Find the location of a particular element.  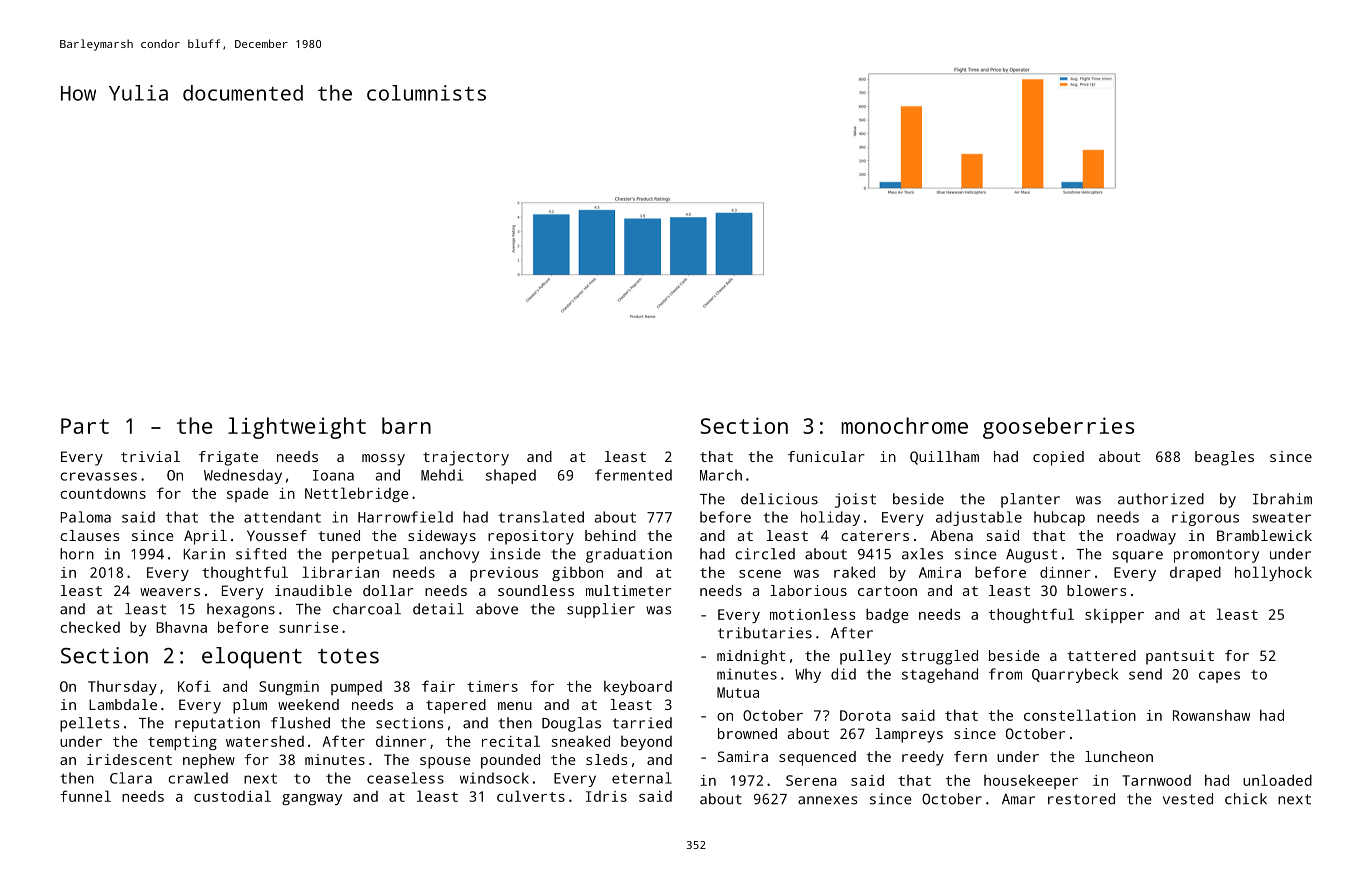

gangway is located at coordinates (312, 799).
